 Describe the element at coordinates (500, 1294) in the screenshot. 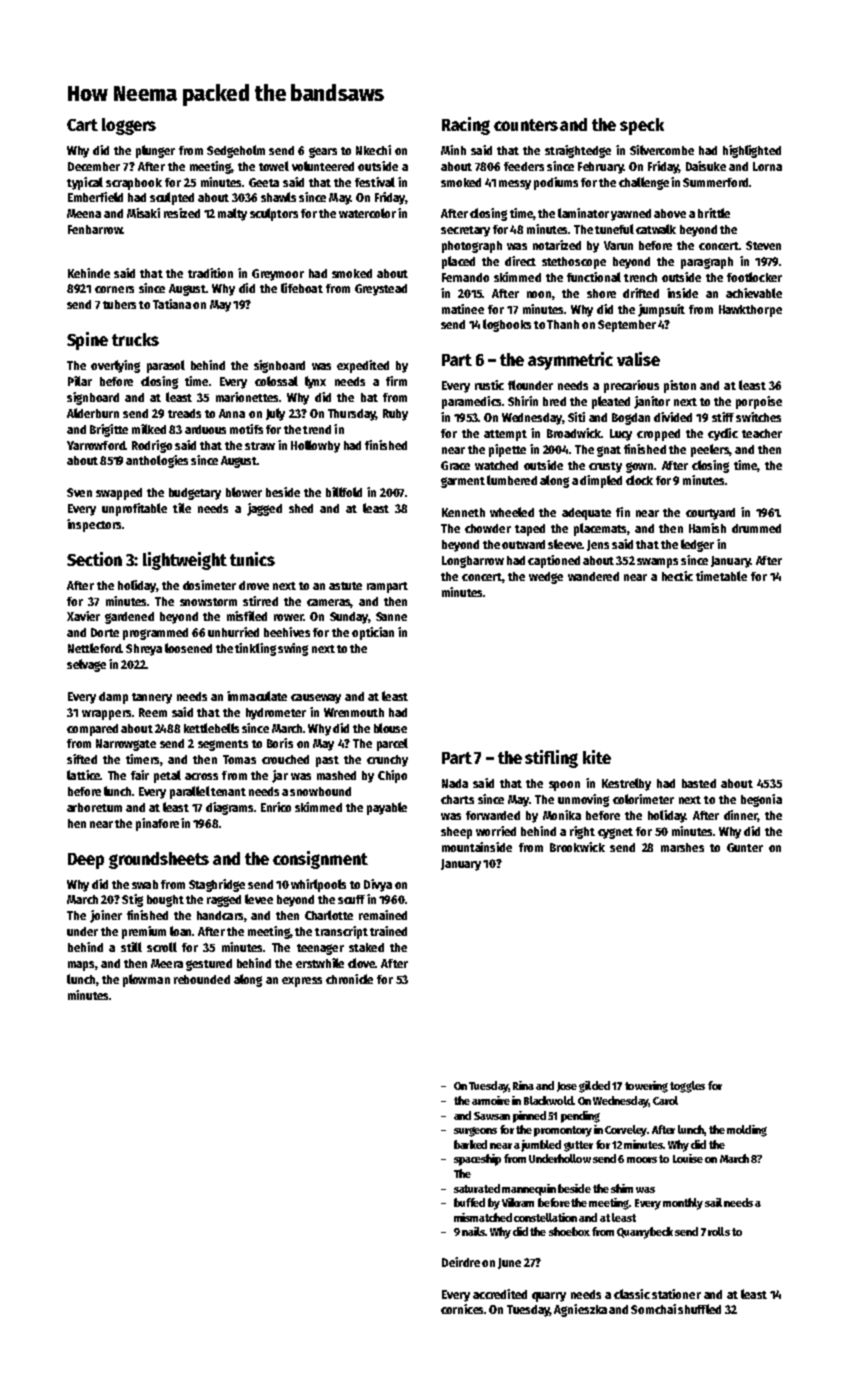

I see `accredited` at that location.
